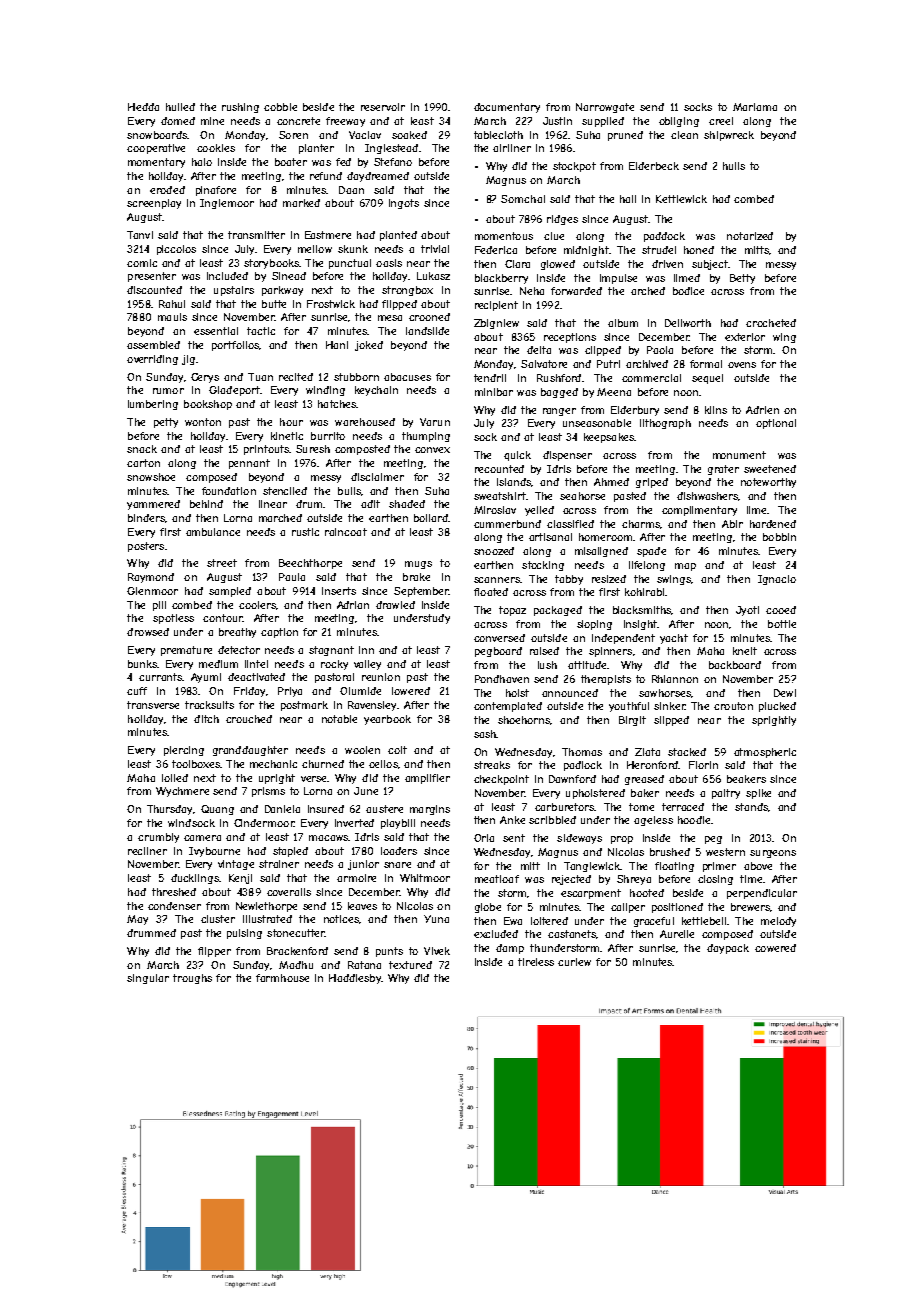  What do you see at coordinates (174, 892) in the screenshot?
I see `threshed` at bounding box center [174, 892].
